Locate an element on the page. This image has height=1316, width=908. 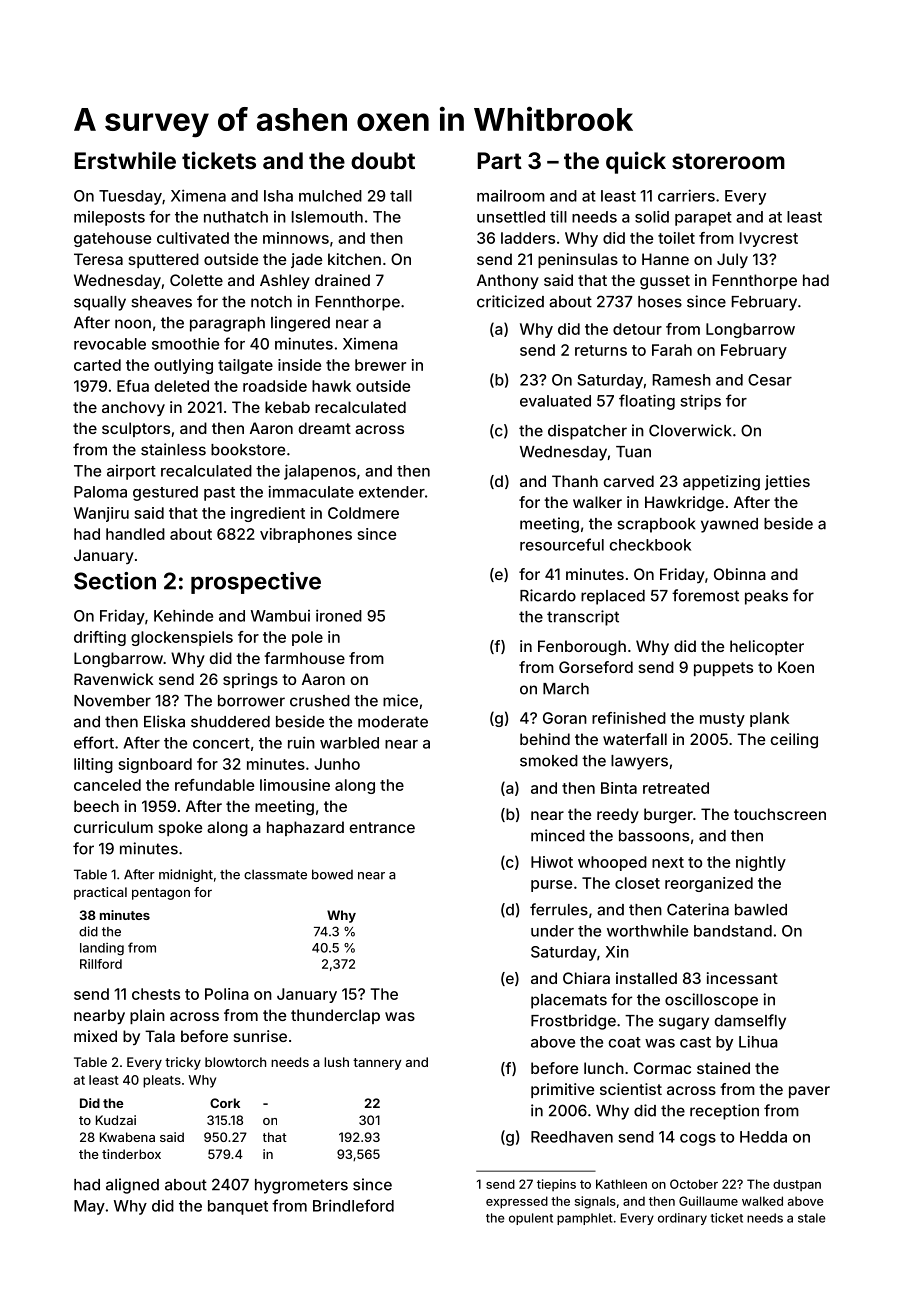
Part is located at coordinates (499, 160).
